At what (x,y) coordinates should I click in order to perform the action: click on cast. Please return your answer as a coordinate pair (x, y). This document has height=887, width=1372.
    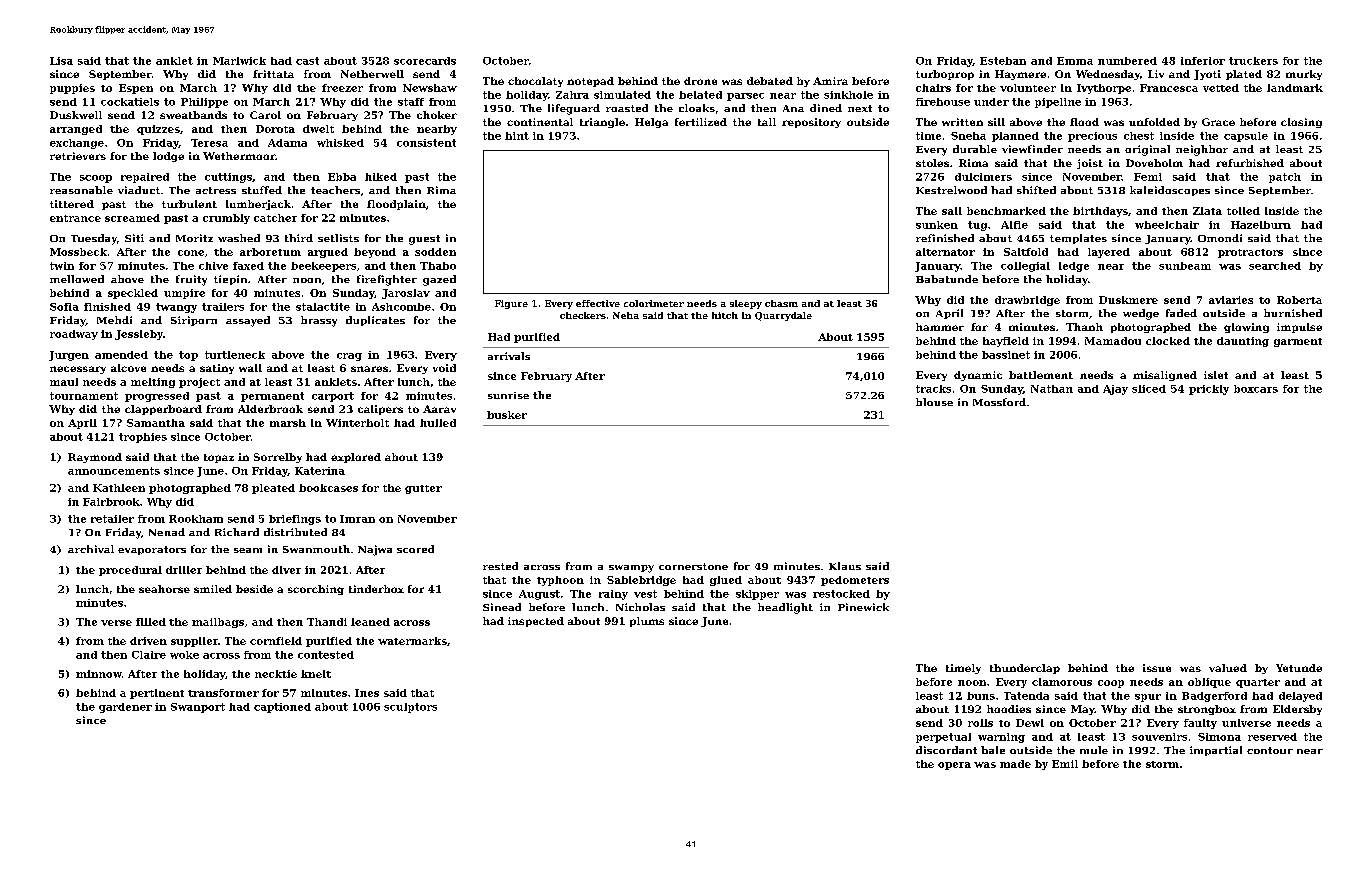
    Looking at the image, I should click on (307, 61).
